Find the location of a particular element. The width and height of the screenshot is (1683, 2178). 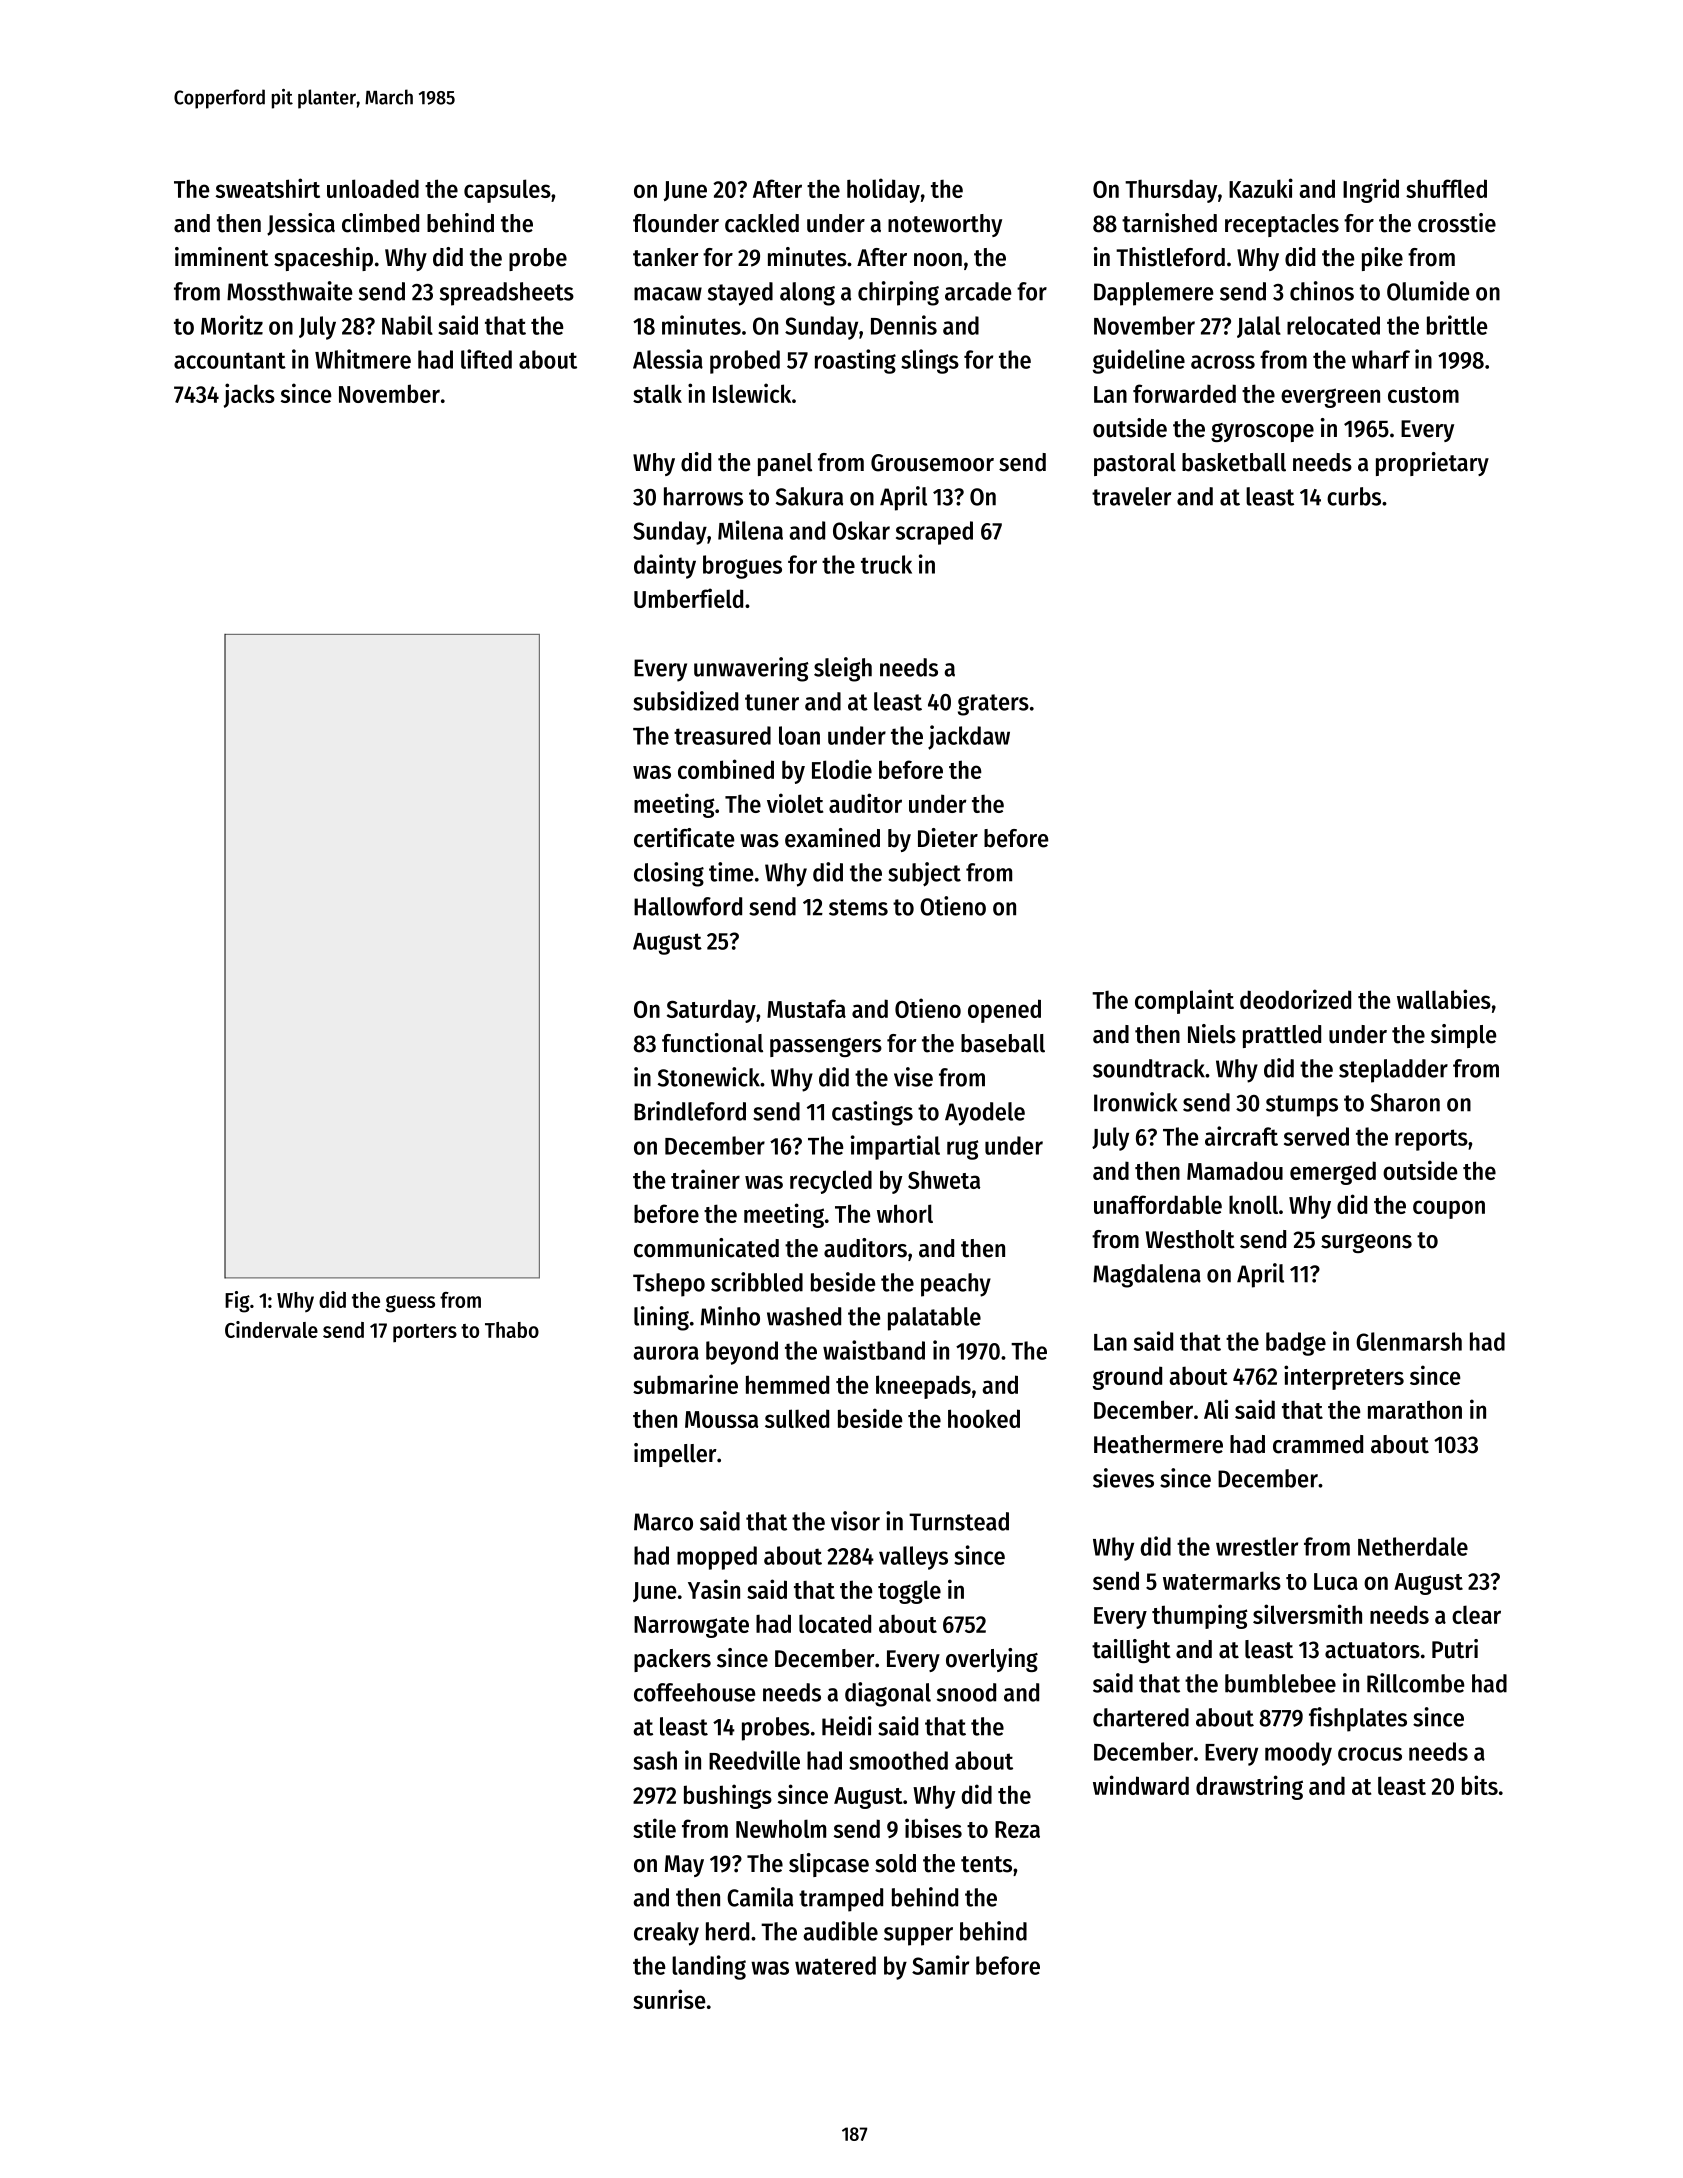

closing is located at coordinates (669, 874).
